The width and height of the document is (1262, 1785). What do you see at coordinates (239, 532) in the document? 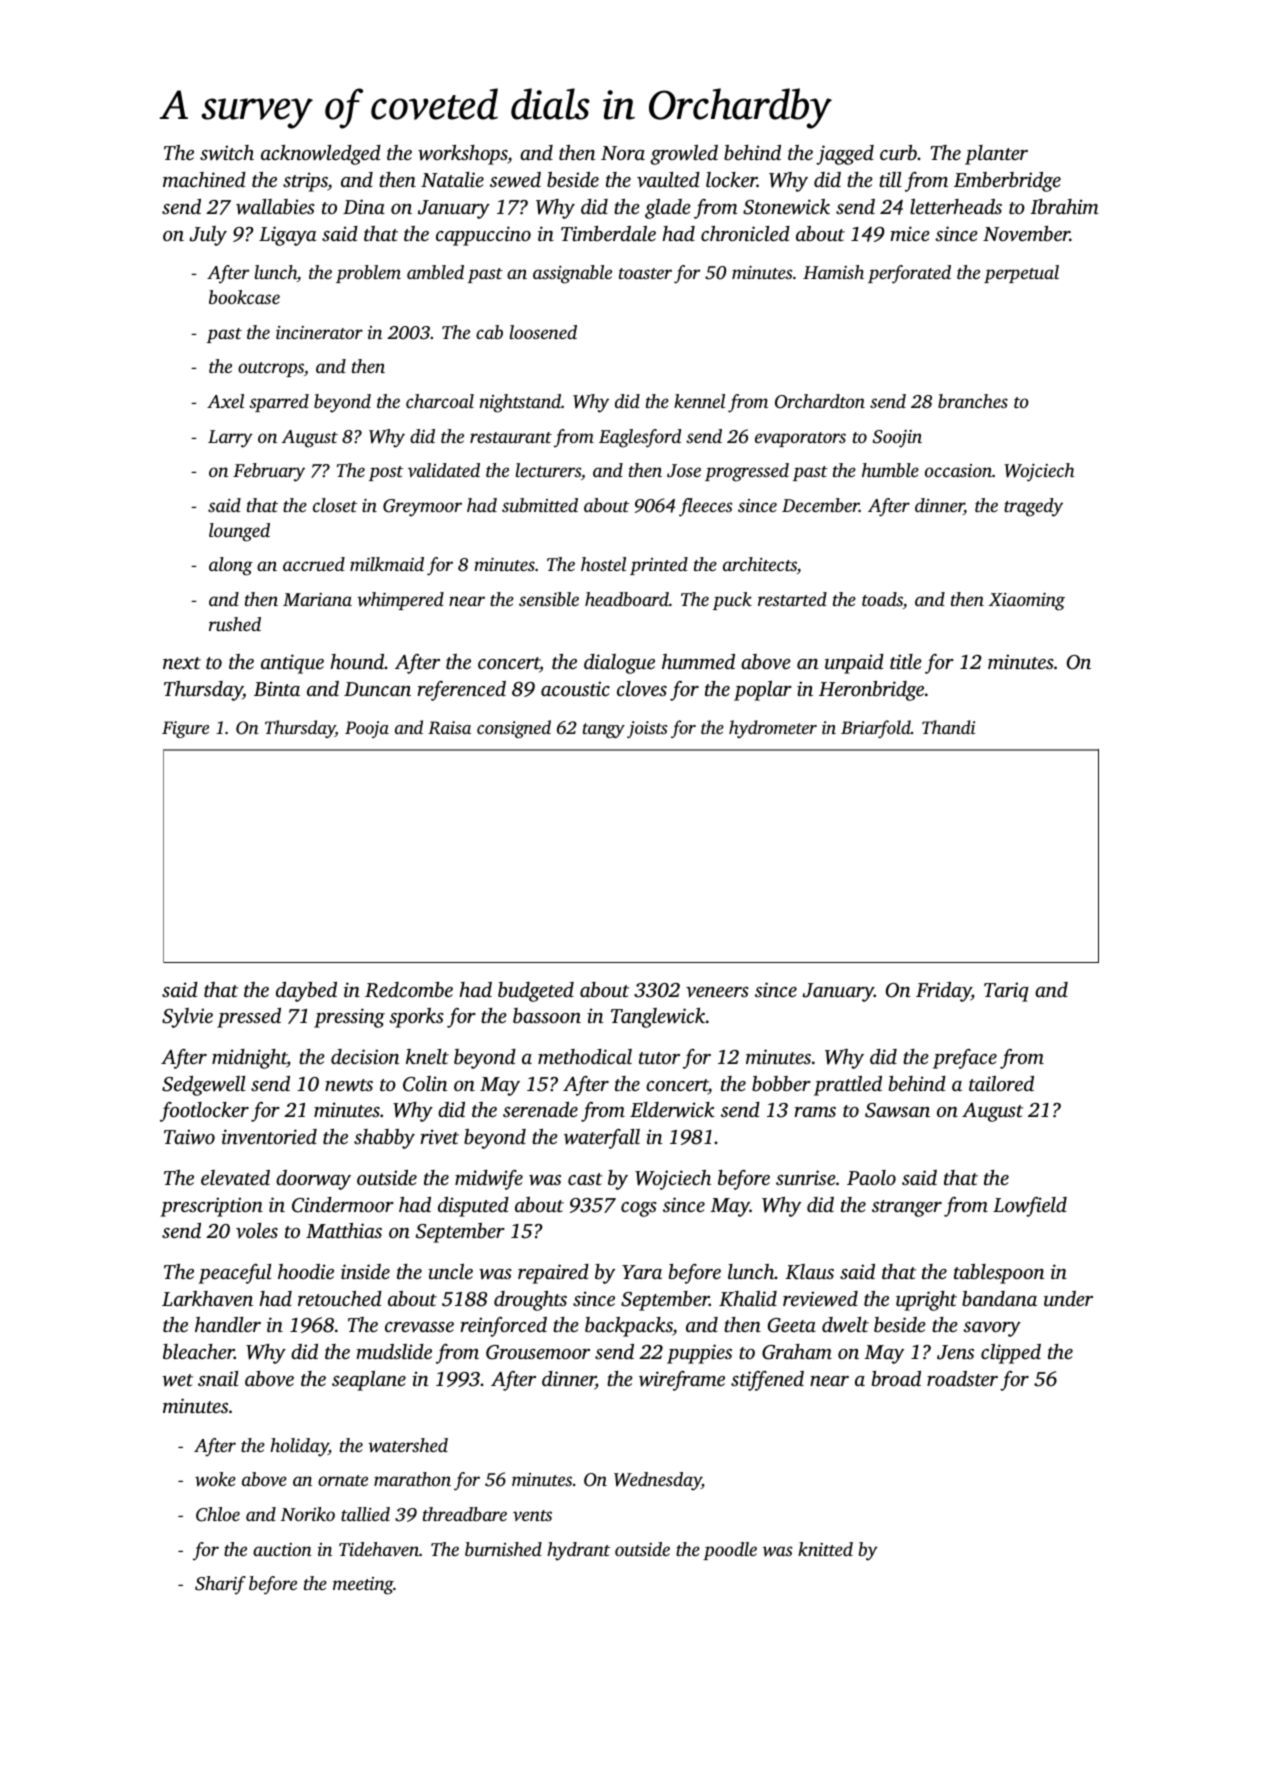
I see `lounged` at bounding box center [239, 532].
